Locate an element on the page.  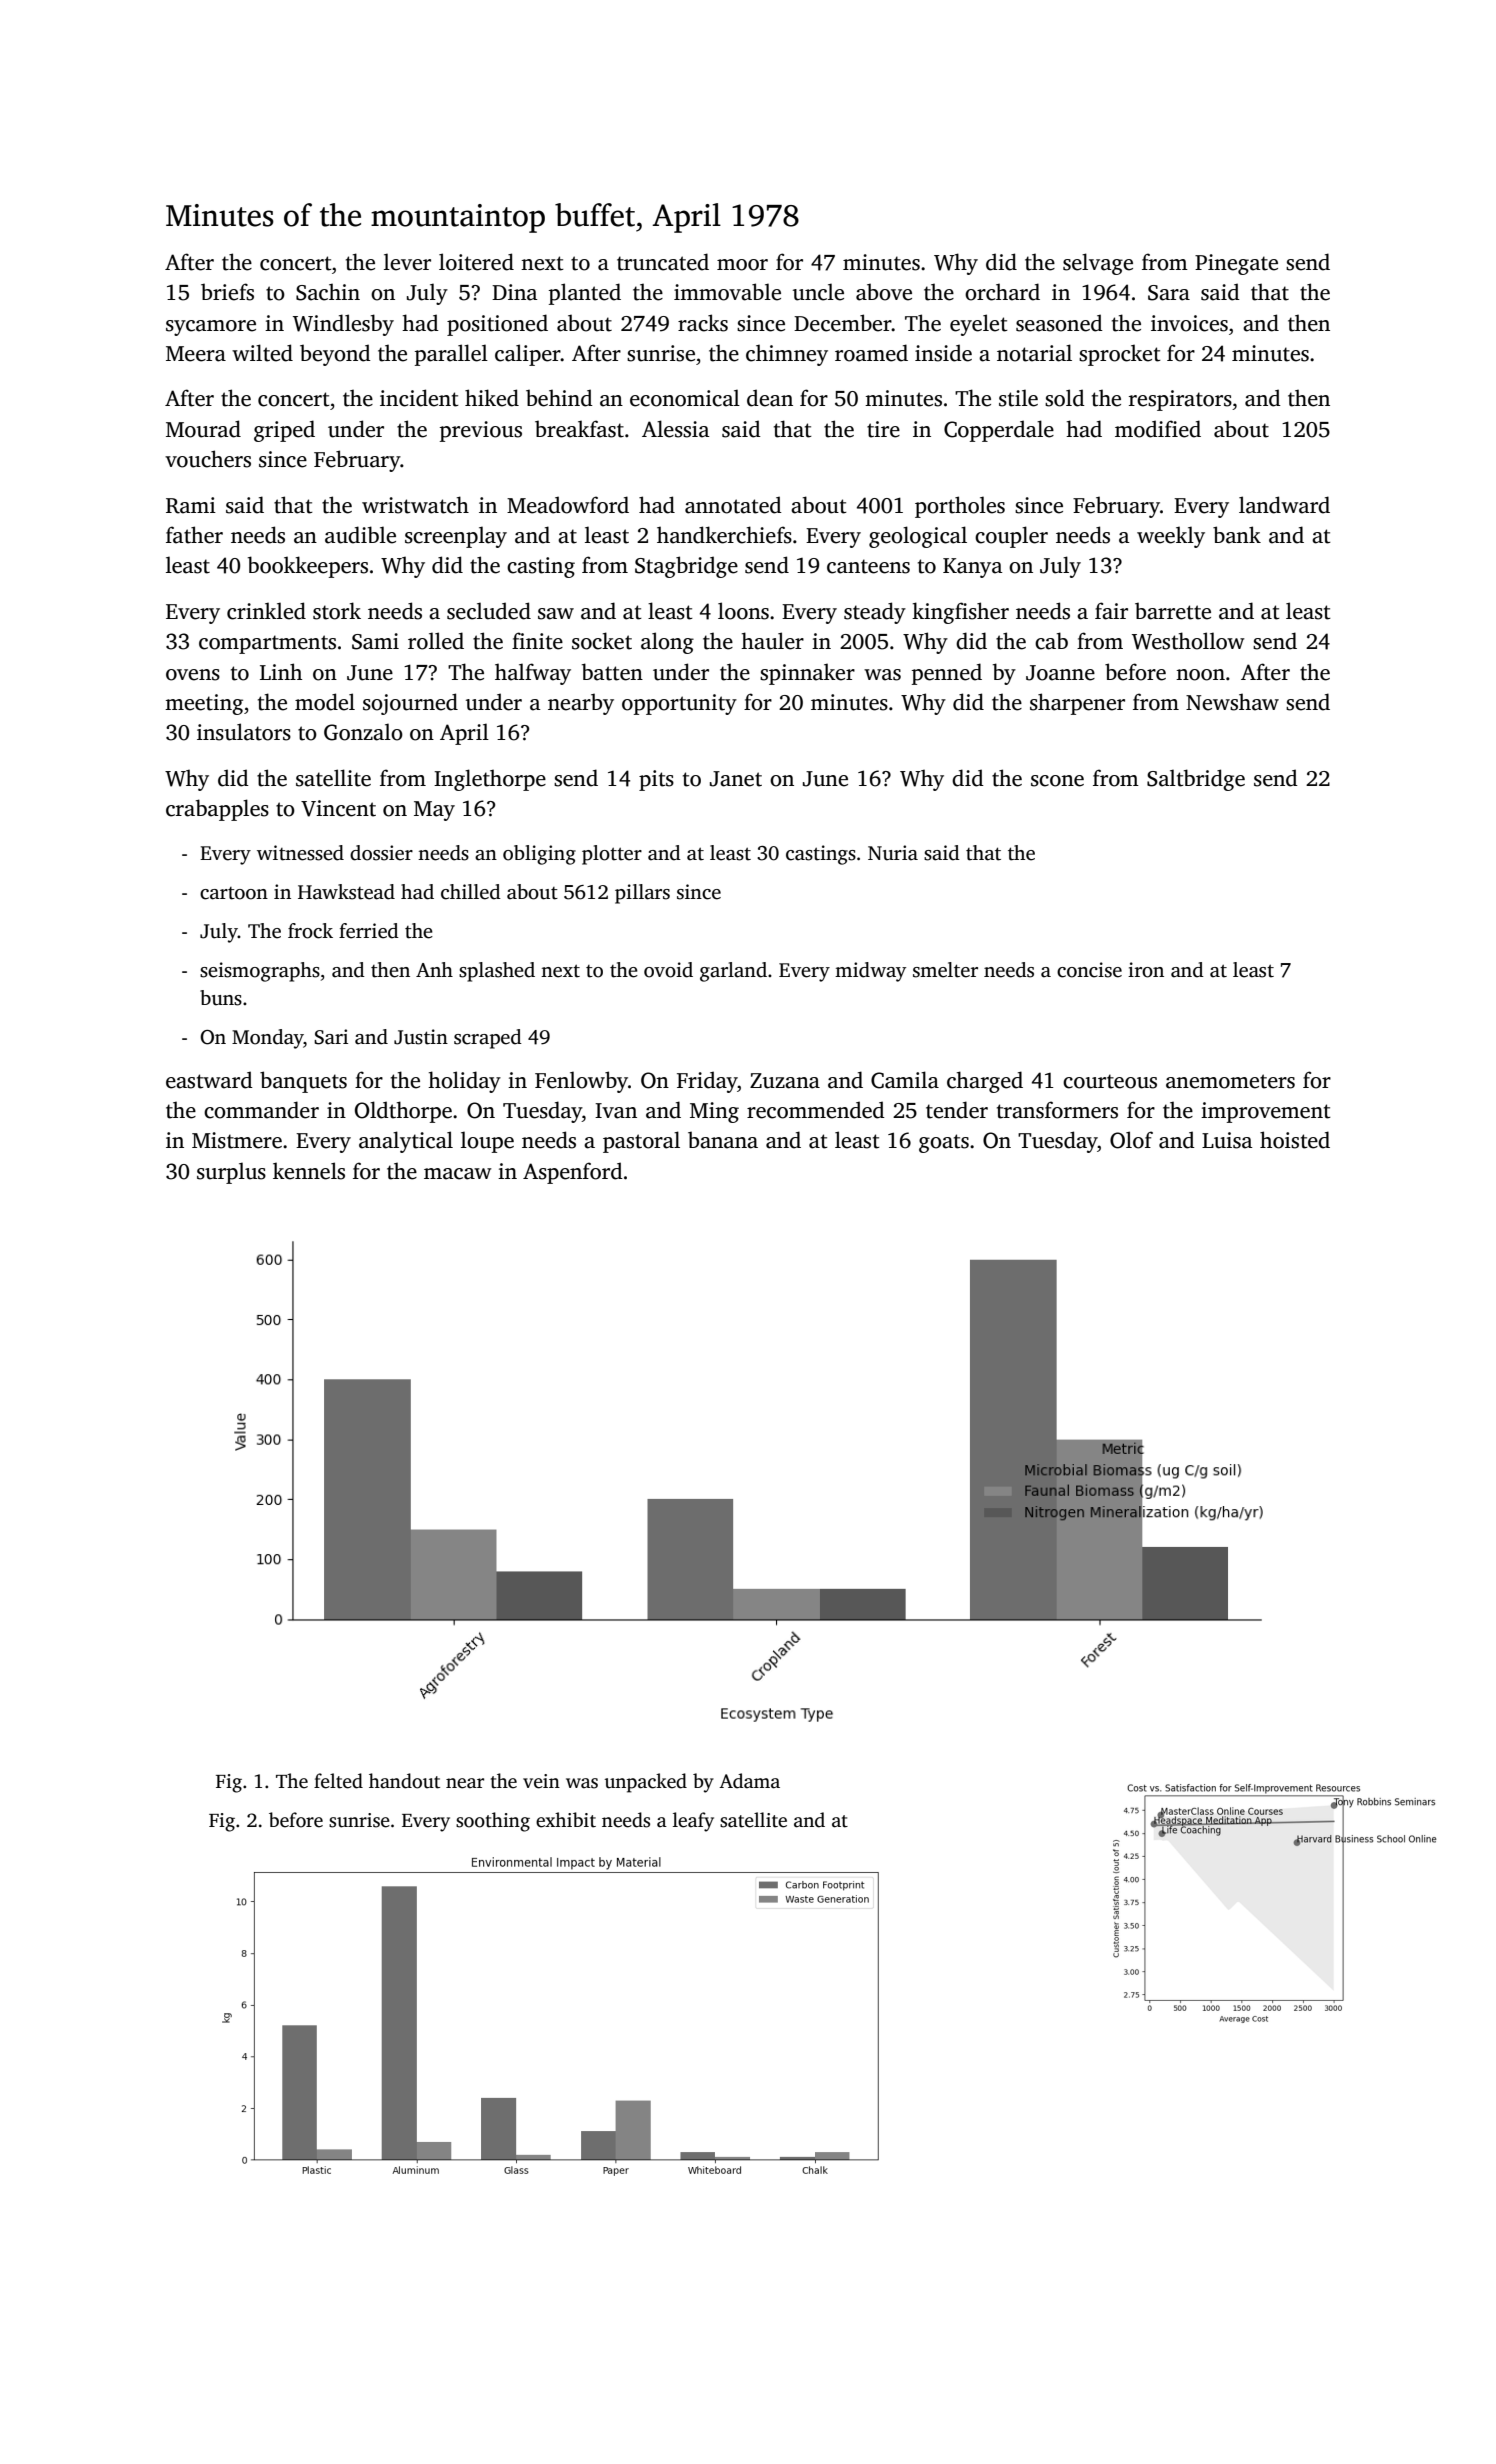
griped is located at coordinates (284, 431).
